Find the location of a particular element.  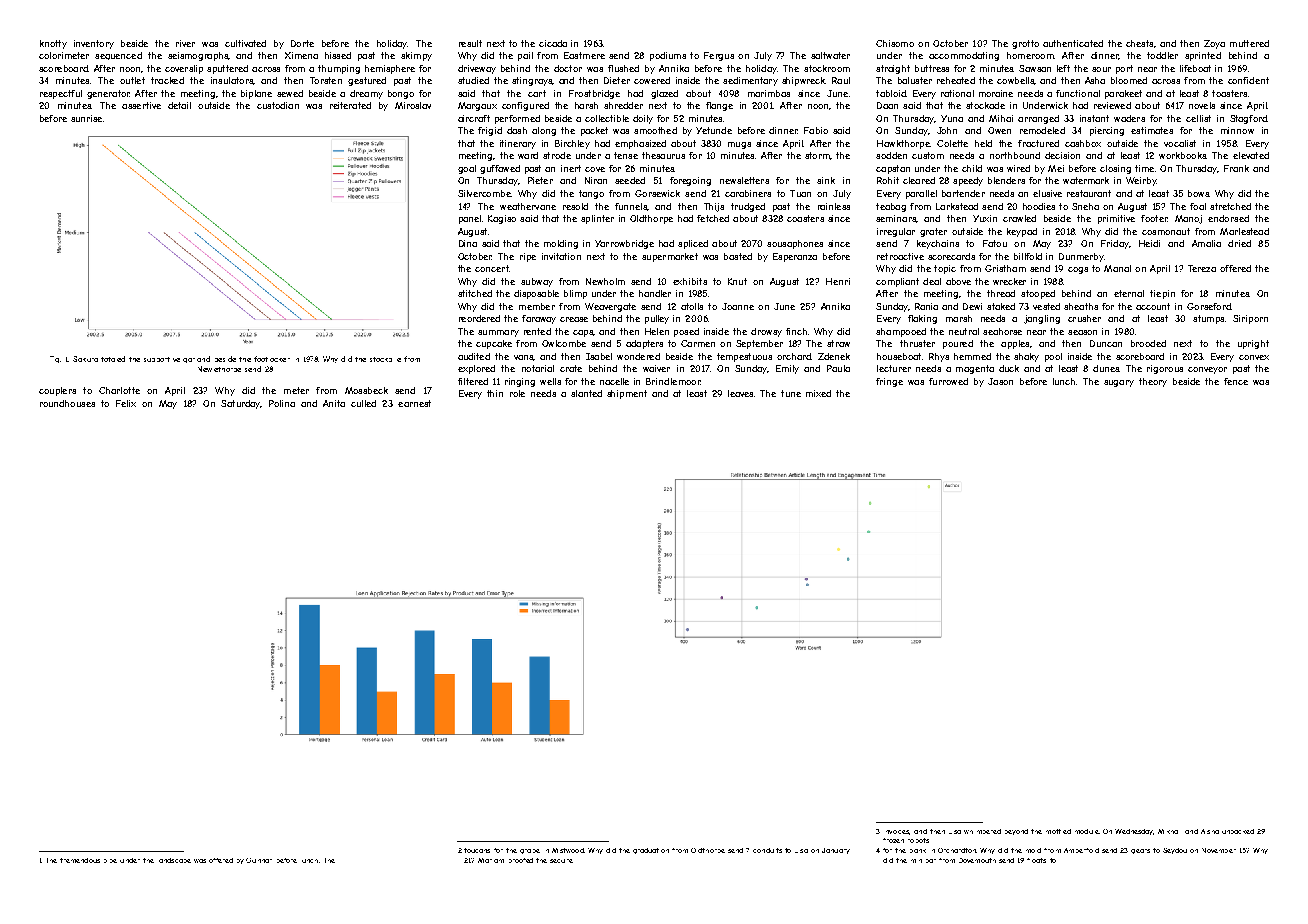

whimpered is located at coordinates (982, 831).
